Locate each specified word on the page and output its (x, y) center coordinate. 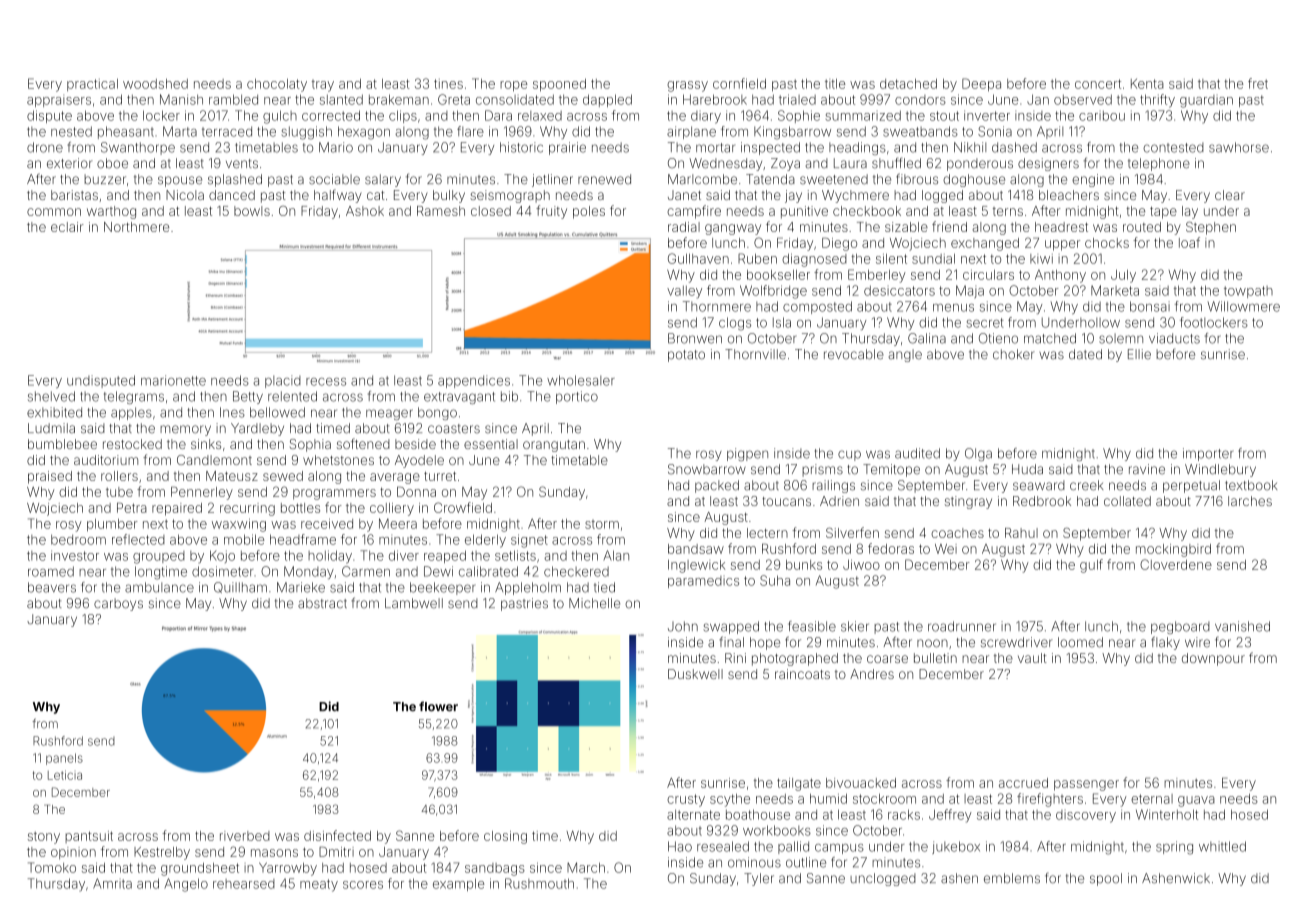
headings (857, 148)
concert (1098, 84)
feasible (812, 626)
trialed (797, 99)
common (54, 212)
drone (45, 147)
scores (363, 885)
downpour (1213, 659)
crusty (686, 800)
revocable (854, 354)
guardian (1206, 101)
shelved (51, 396)
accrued (1023, 783)
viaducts (1174, 338)
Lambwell (414, 603)
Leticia (65, 775)
